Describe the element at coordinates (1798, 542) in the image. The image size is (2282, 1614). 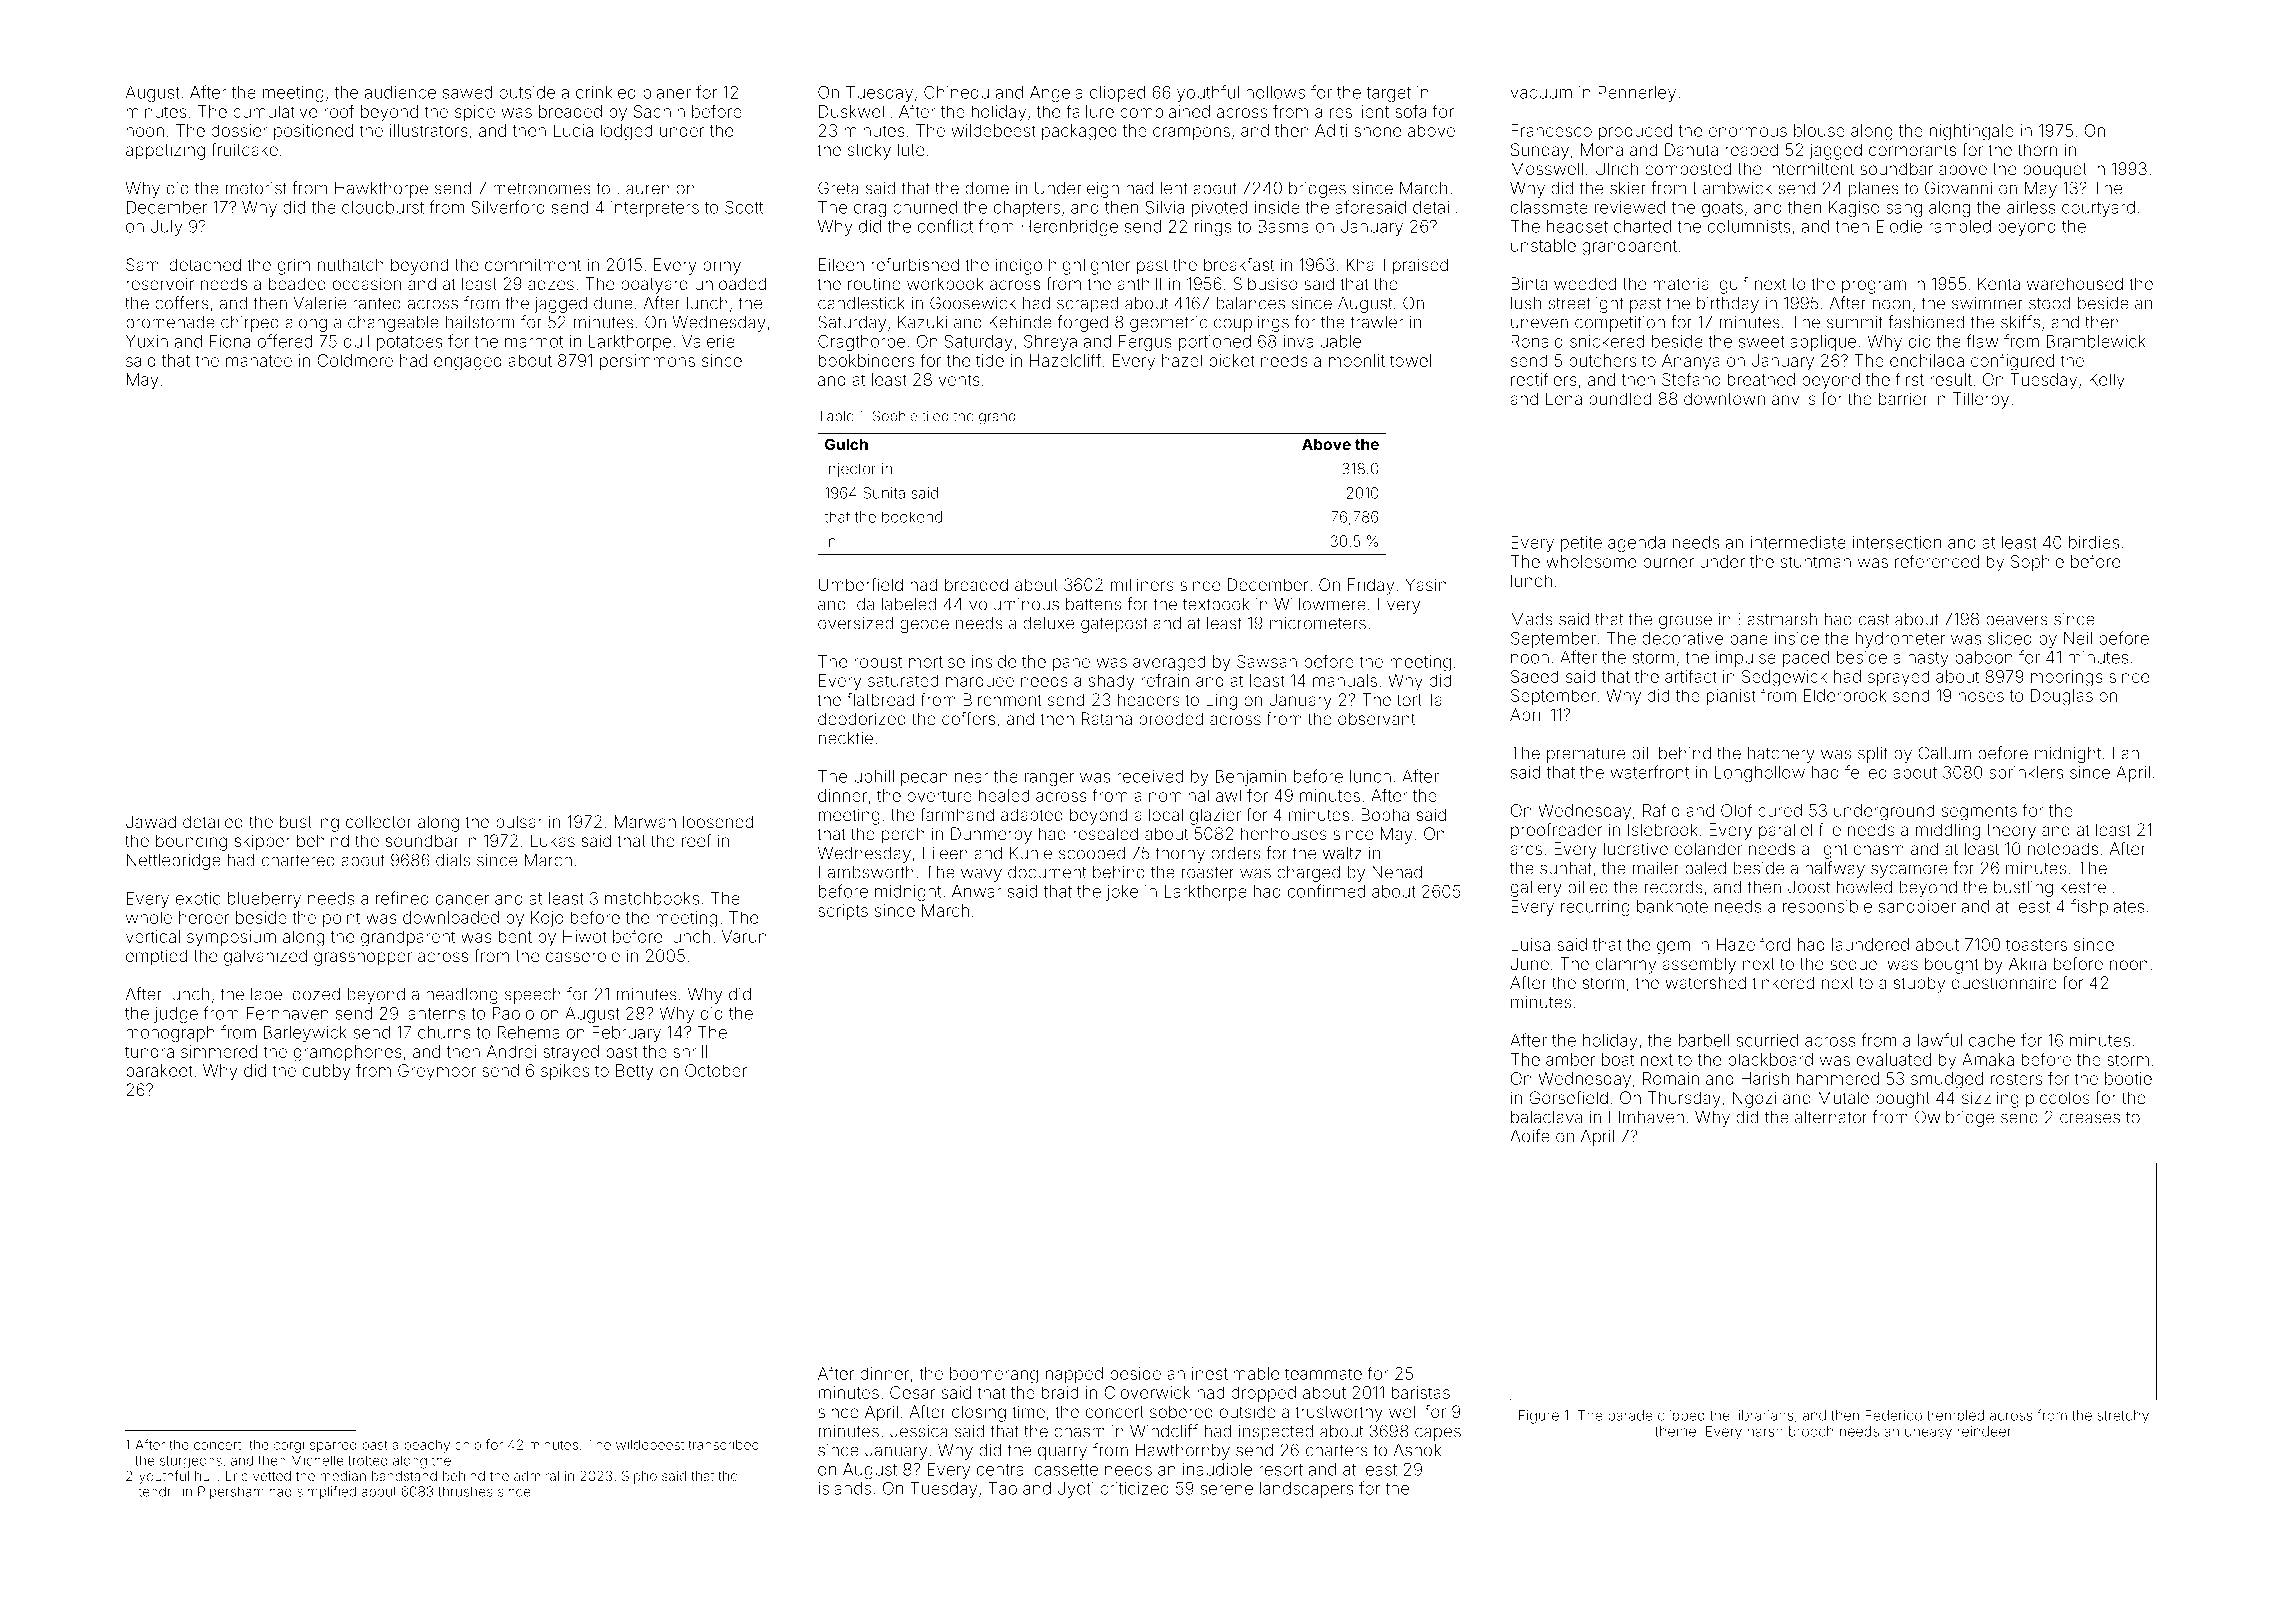
I see `intermediate` at that location.
